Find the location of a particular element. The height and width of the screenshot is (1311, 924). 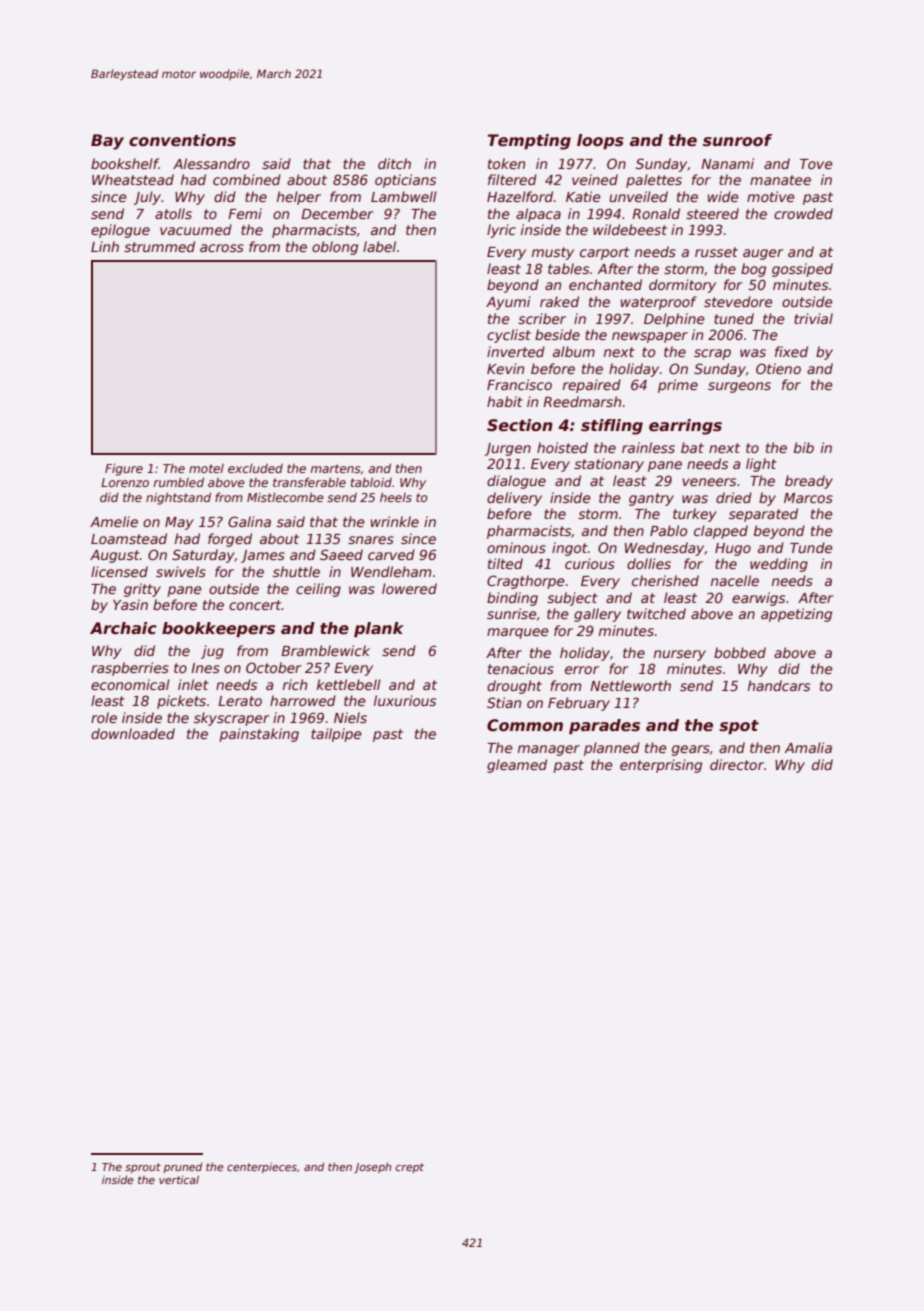

vertical is located at coordinates (179, 1179).
